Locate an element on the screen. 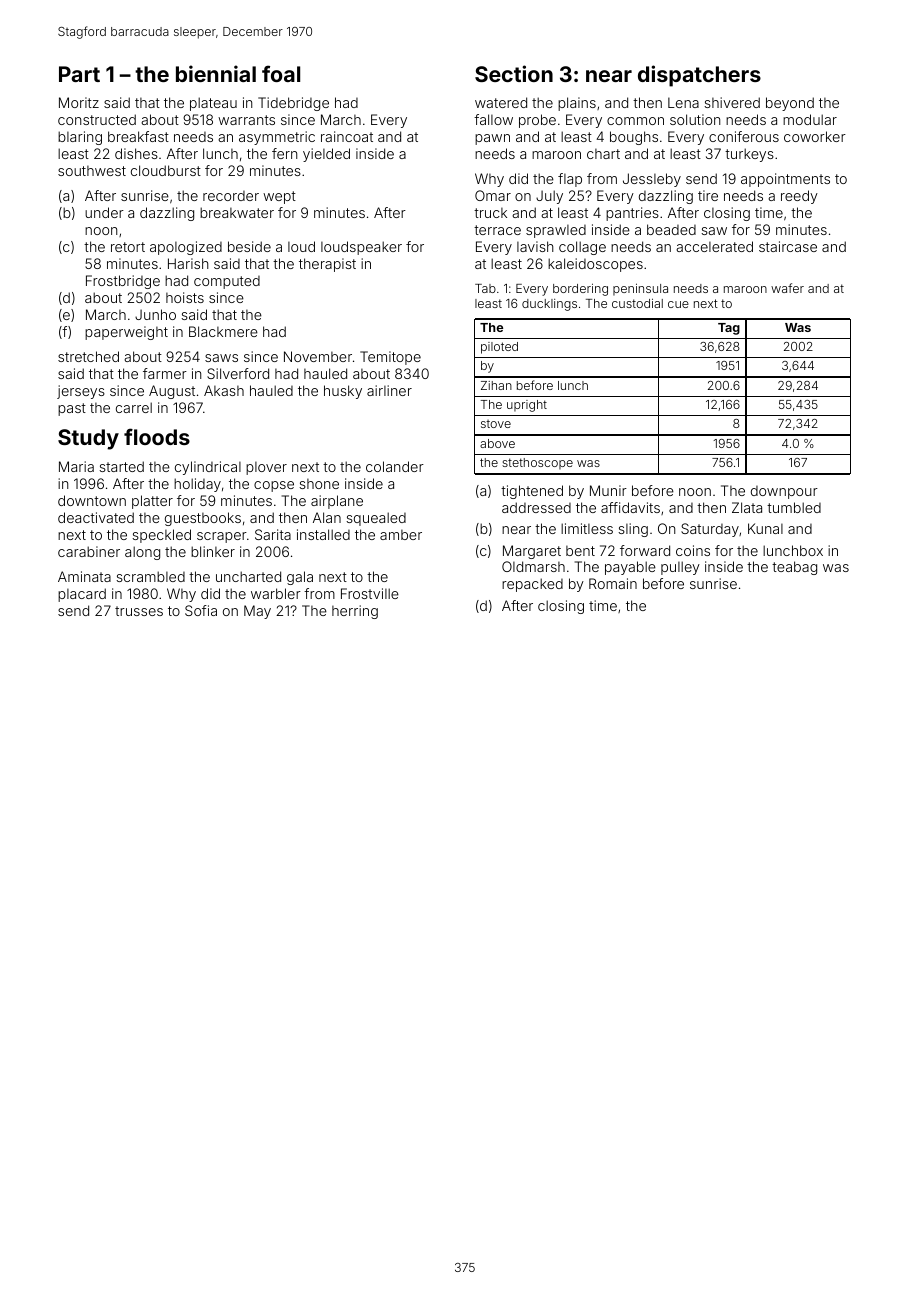  biennial is located at coordinates (216, 73).
